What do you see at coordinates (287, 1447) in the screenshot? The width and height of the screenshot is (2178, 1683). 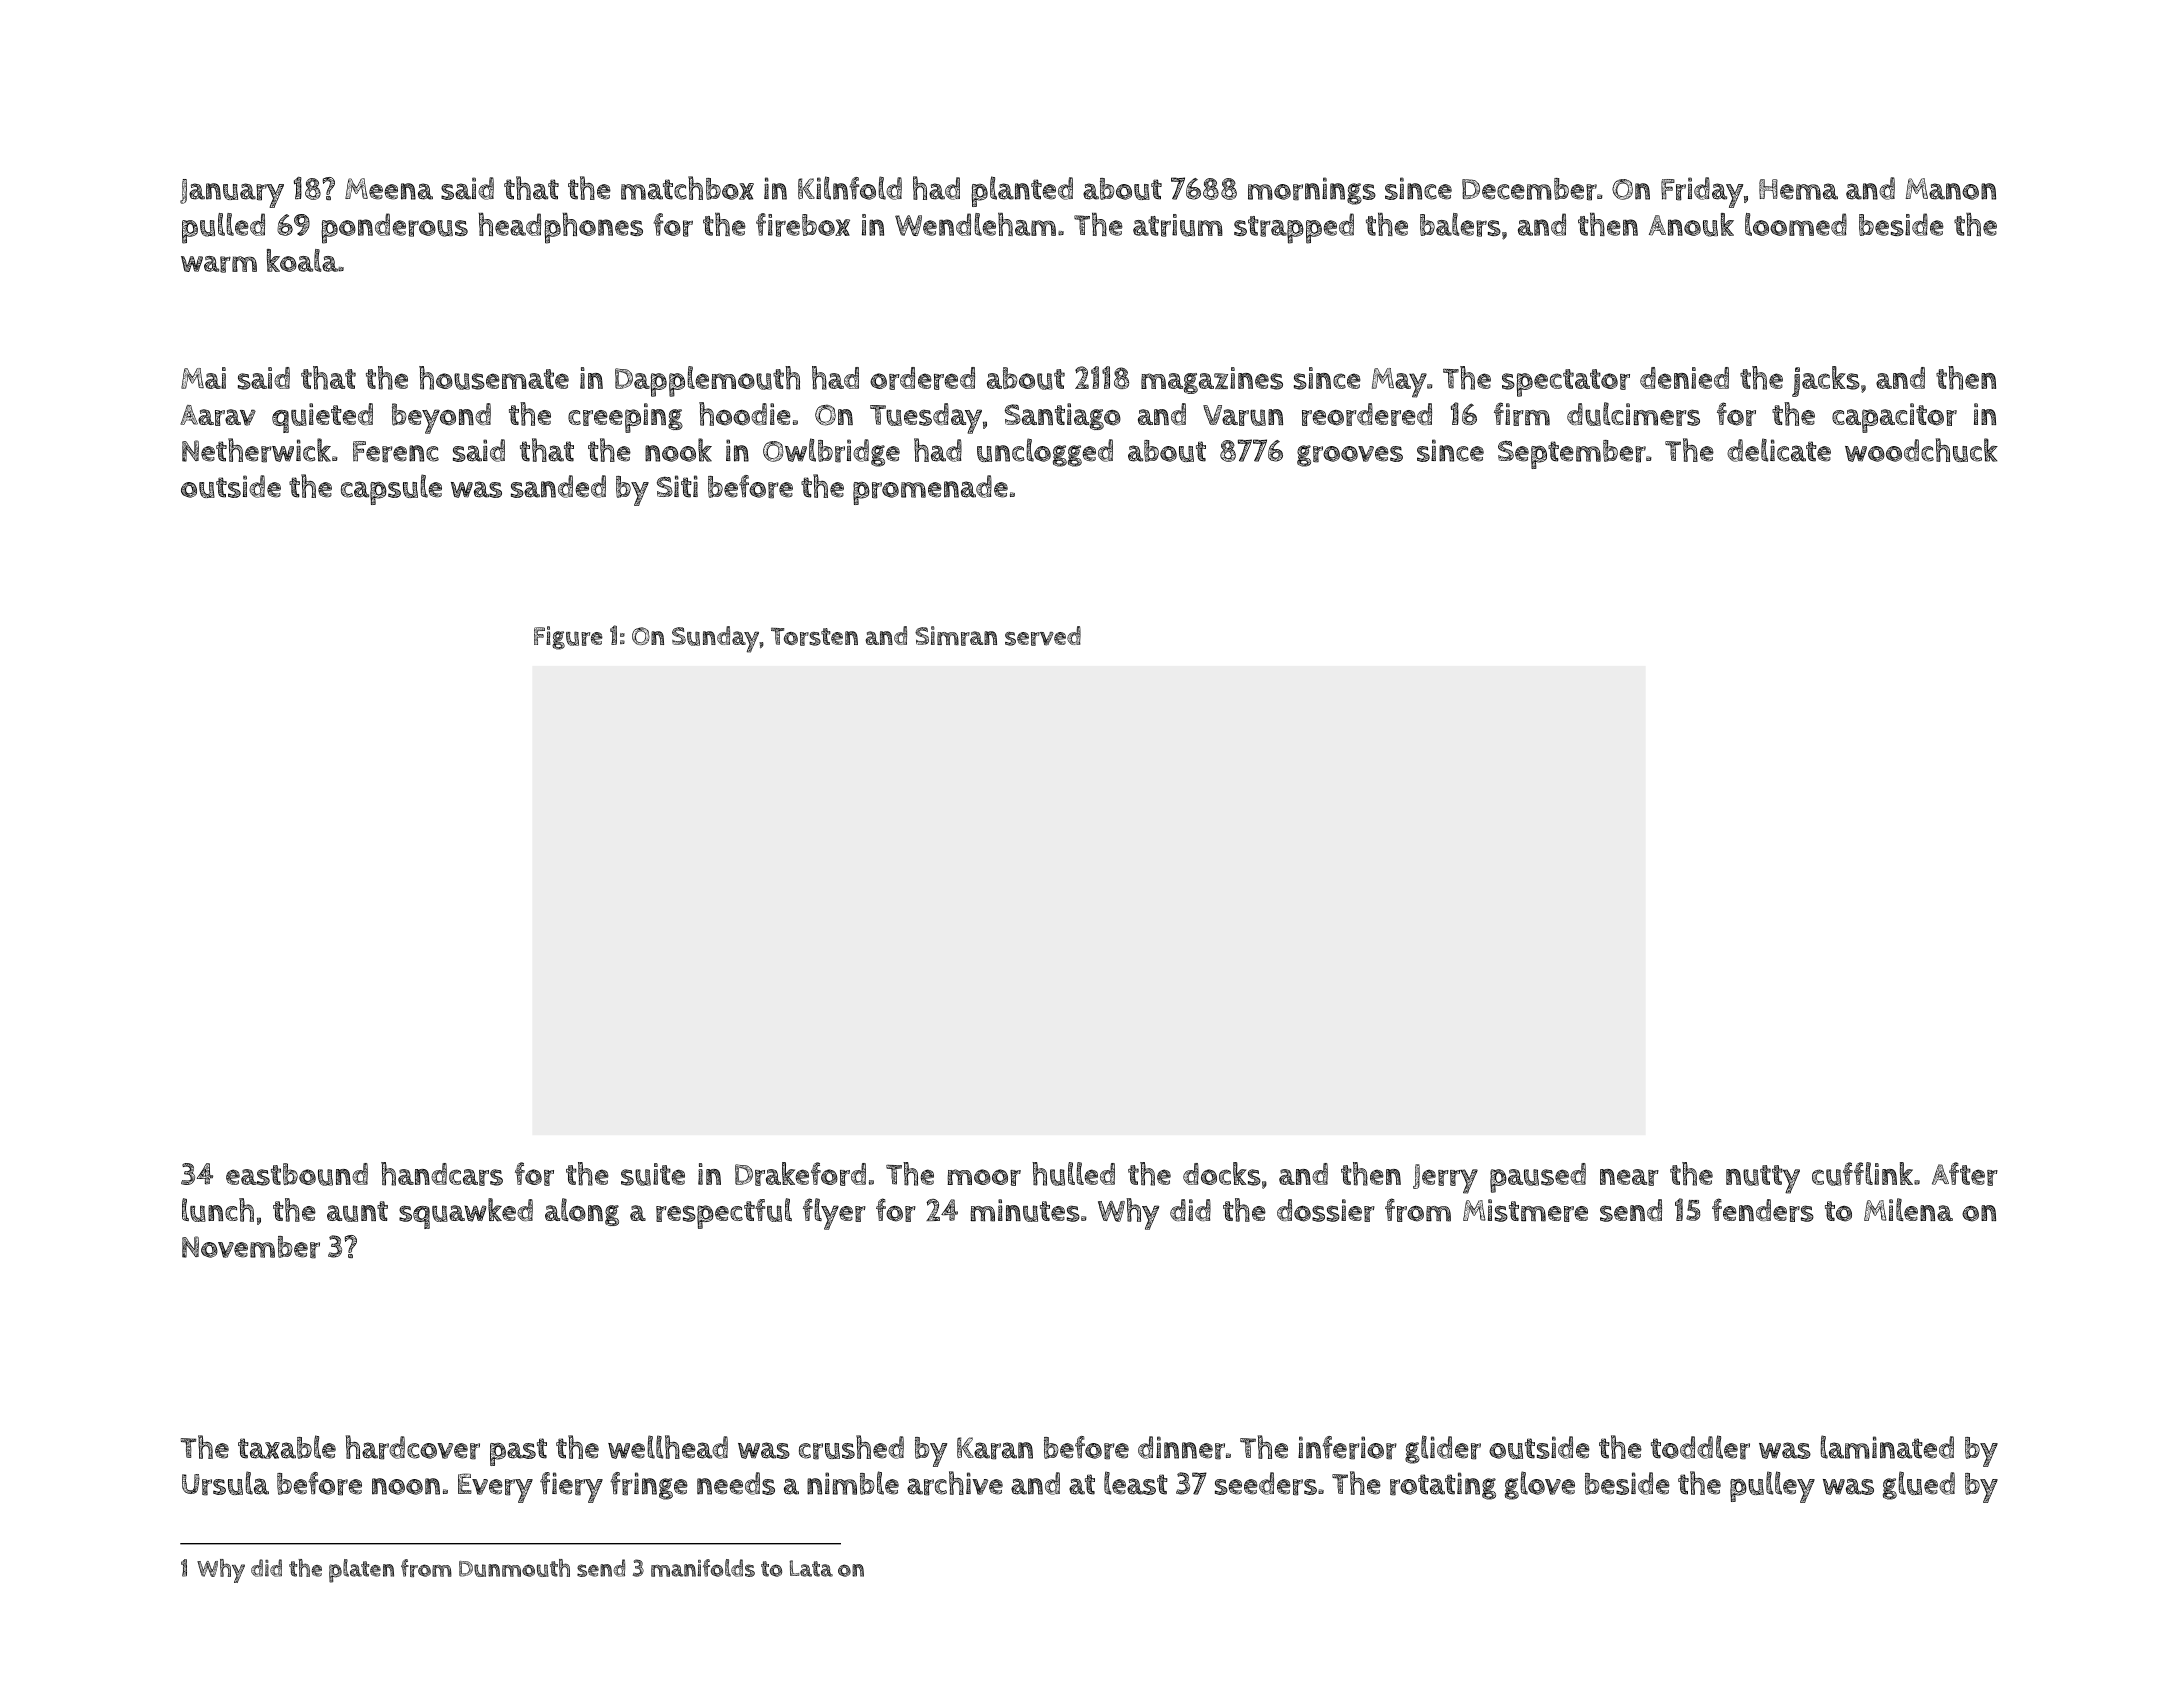 I see `taxable` at bounding box center [287, 1447].
